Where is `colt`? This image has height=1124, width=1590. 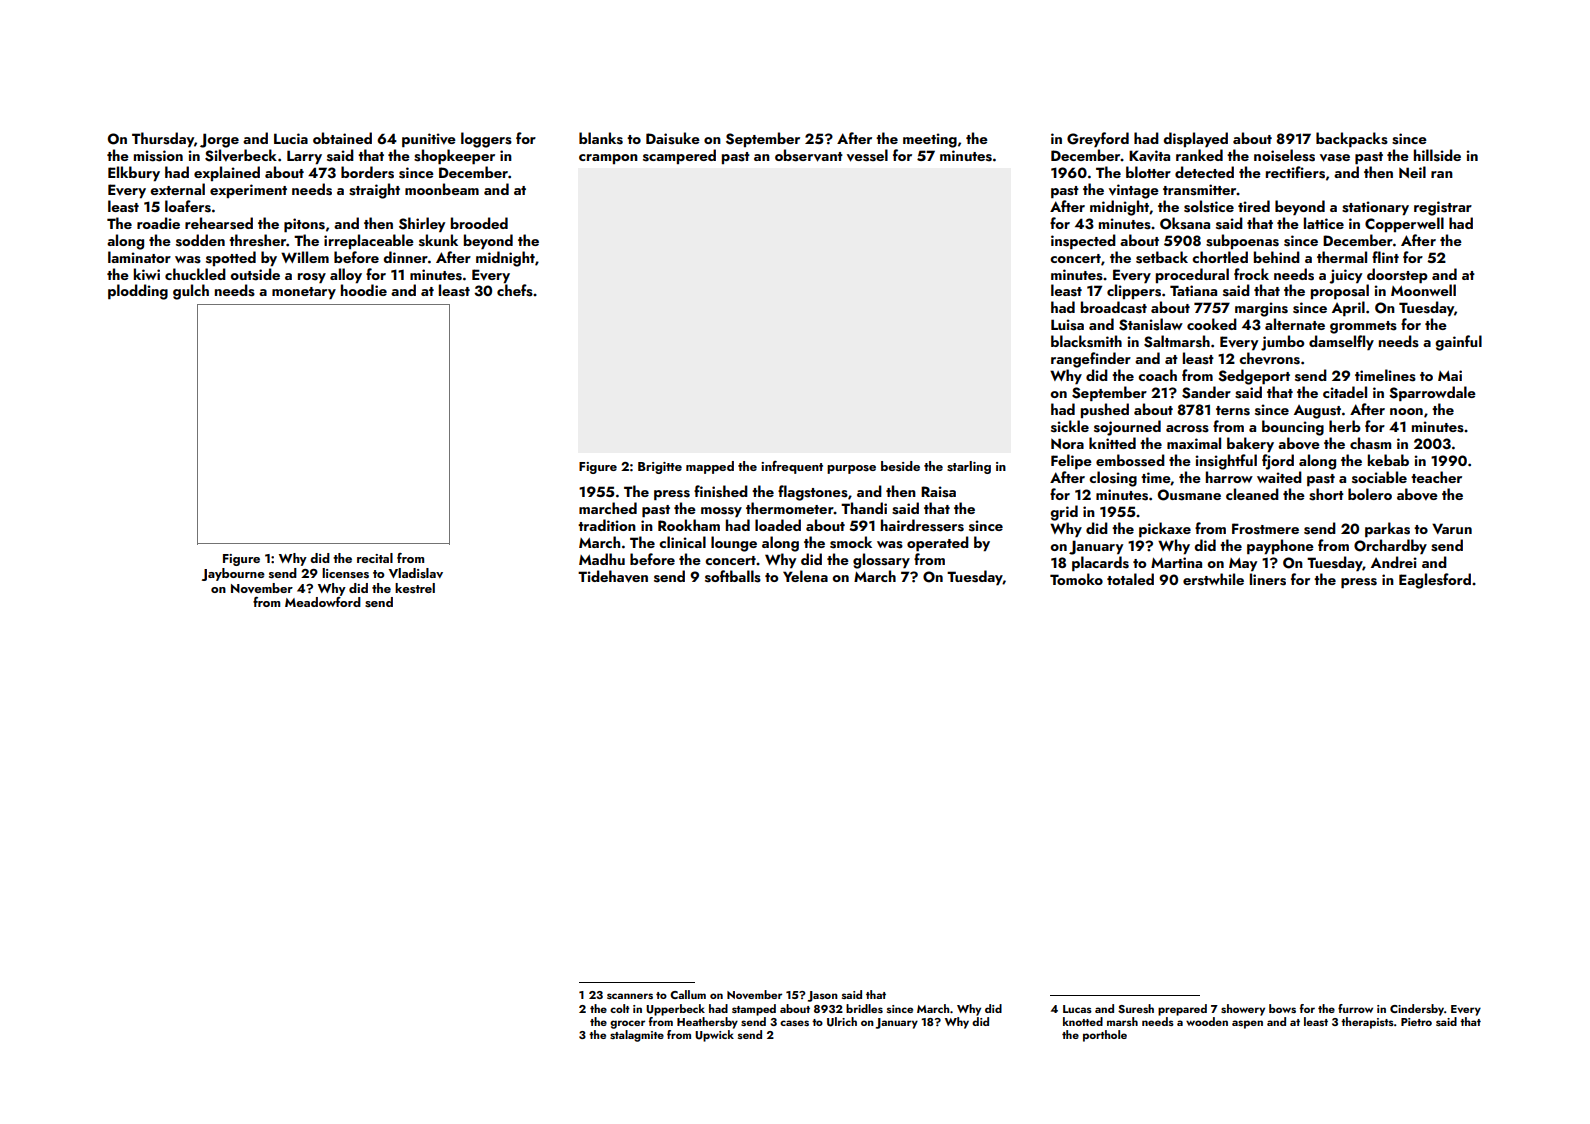
colt is located at coordinates (620, 1008).
